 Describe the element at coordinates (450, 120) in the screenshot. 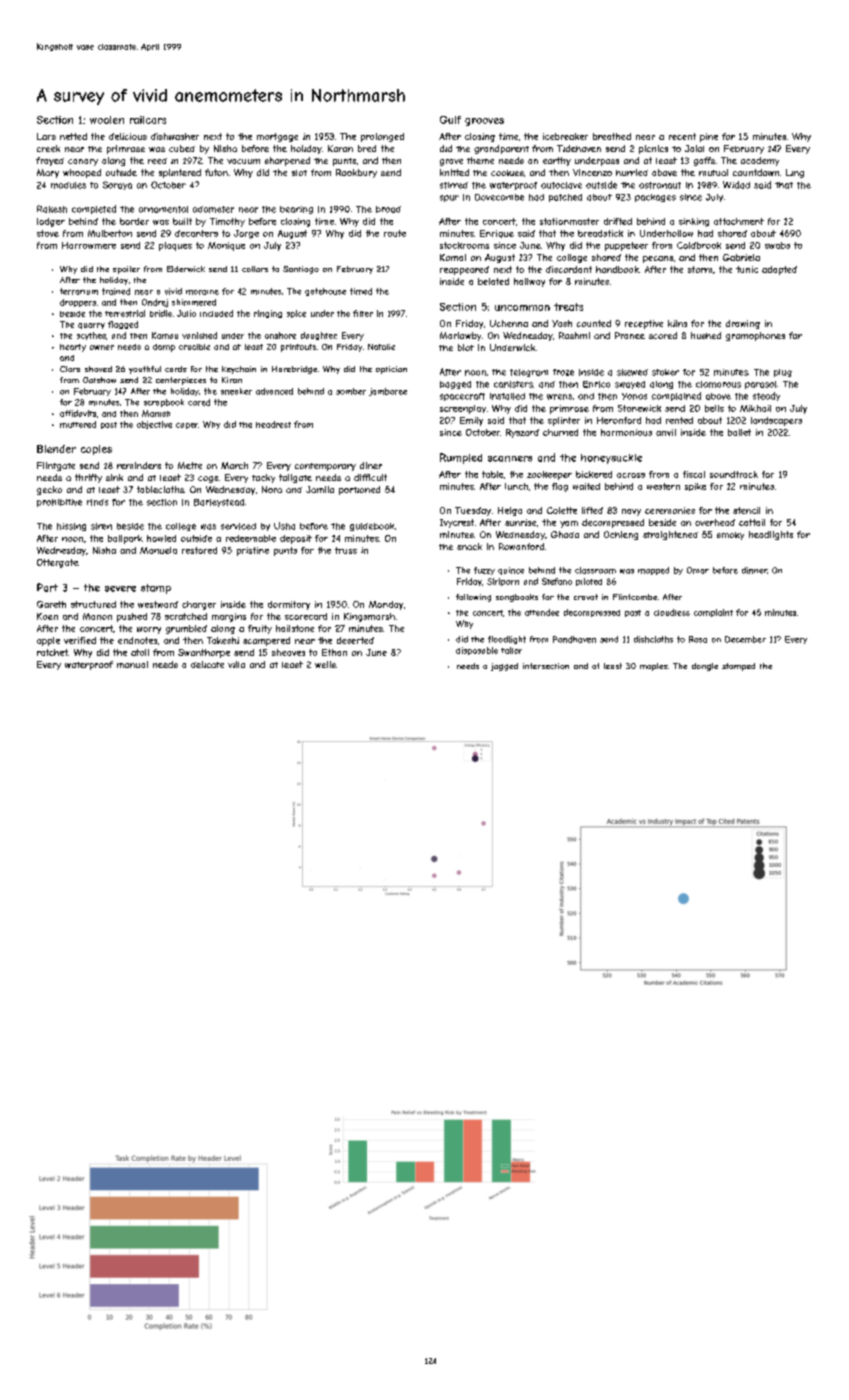

I see `Gulf` at that location.
